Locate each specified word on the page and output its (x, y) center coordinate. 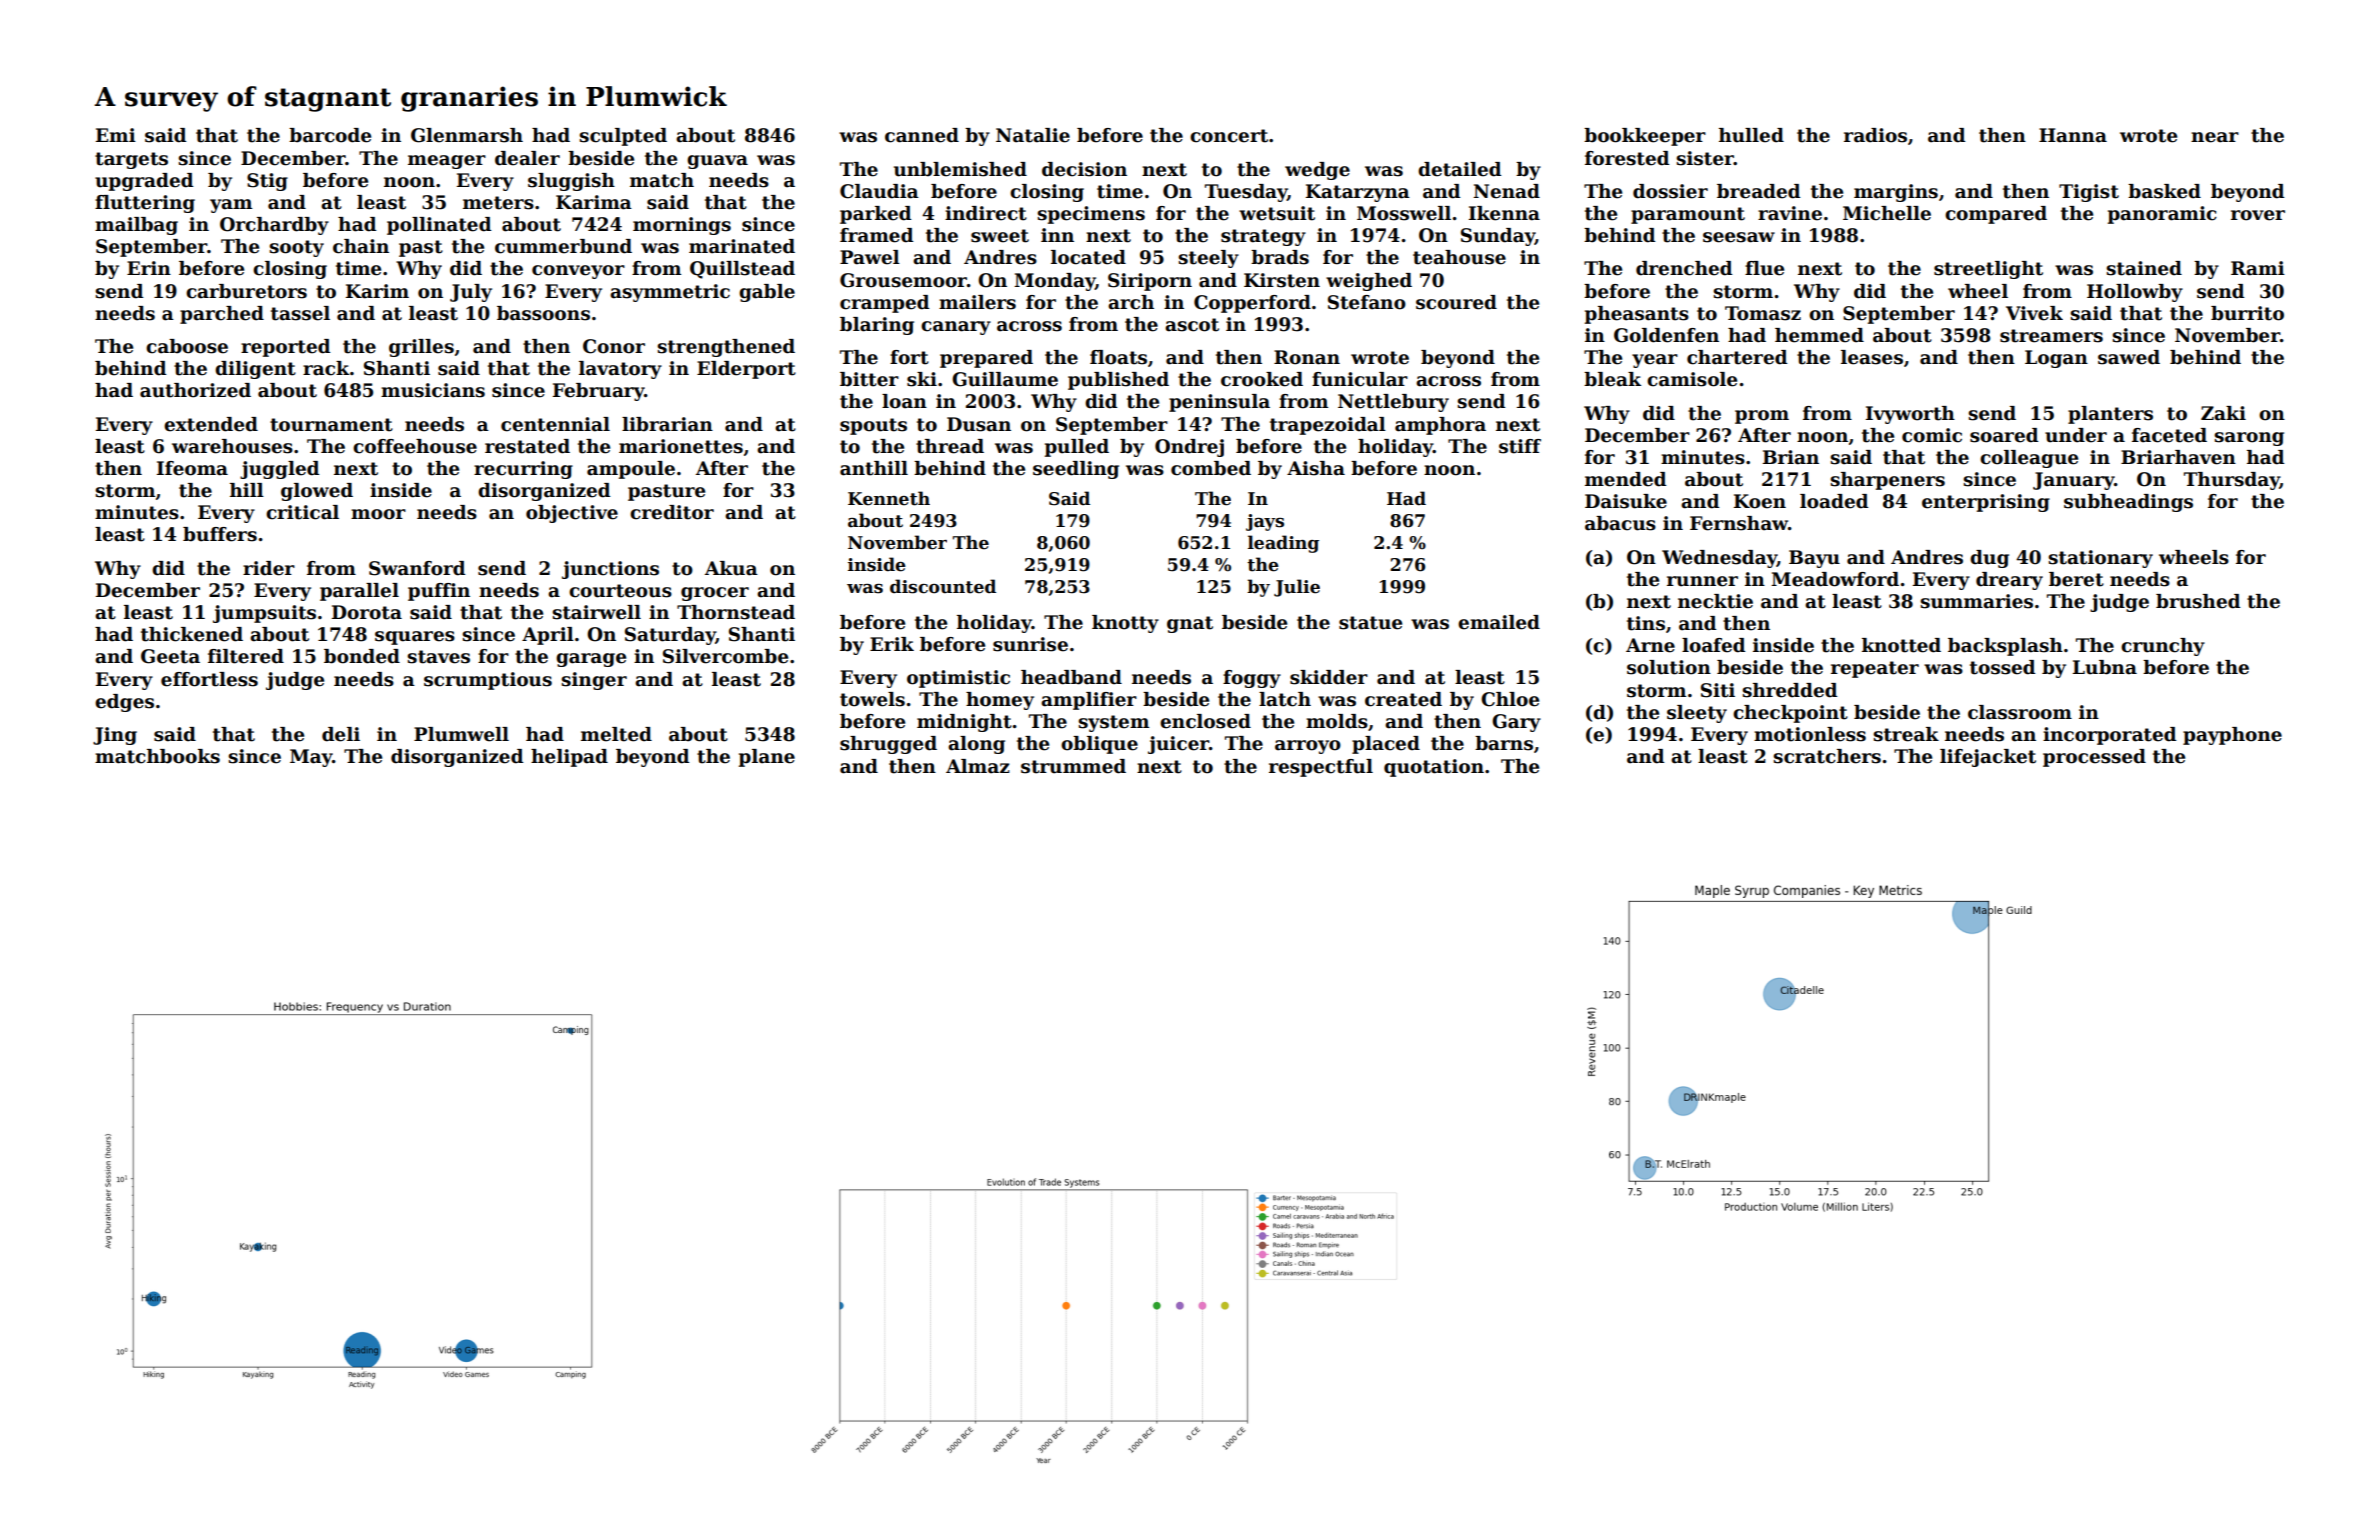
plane (767, 758)
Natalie (1033, 135)
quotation (1434, 768)
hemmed (1819, 335)
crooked (1262, 379)
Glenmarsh (467, 135)
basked (2164, 191)
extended (211, 424)
